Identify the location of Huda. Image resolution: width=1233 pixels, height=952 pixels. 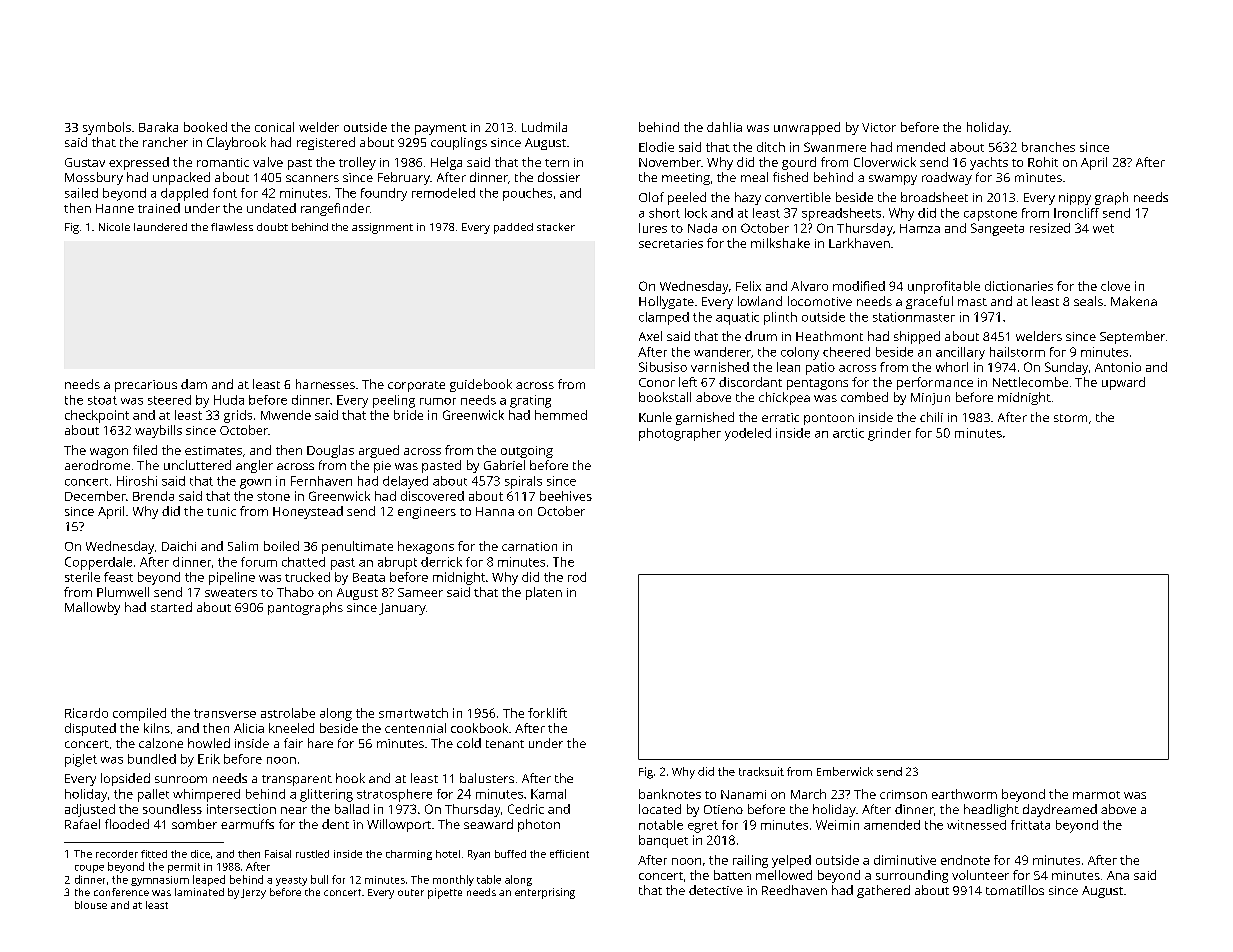
(229, 400).
